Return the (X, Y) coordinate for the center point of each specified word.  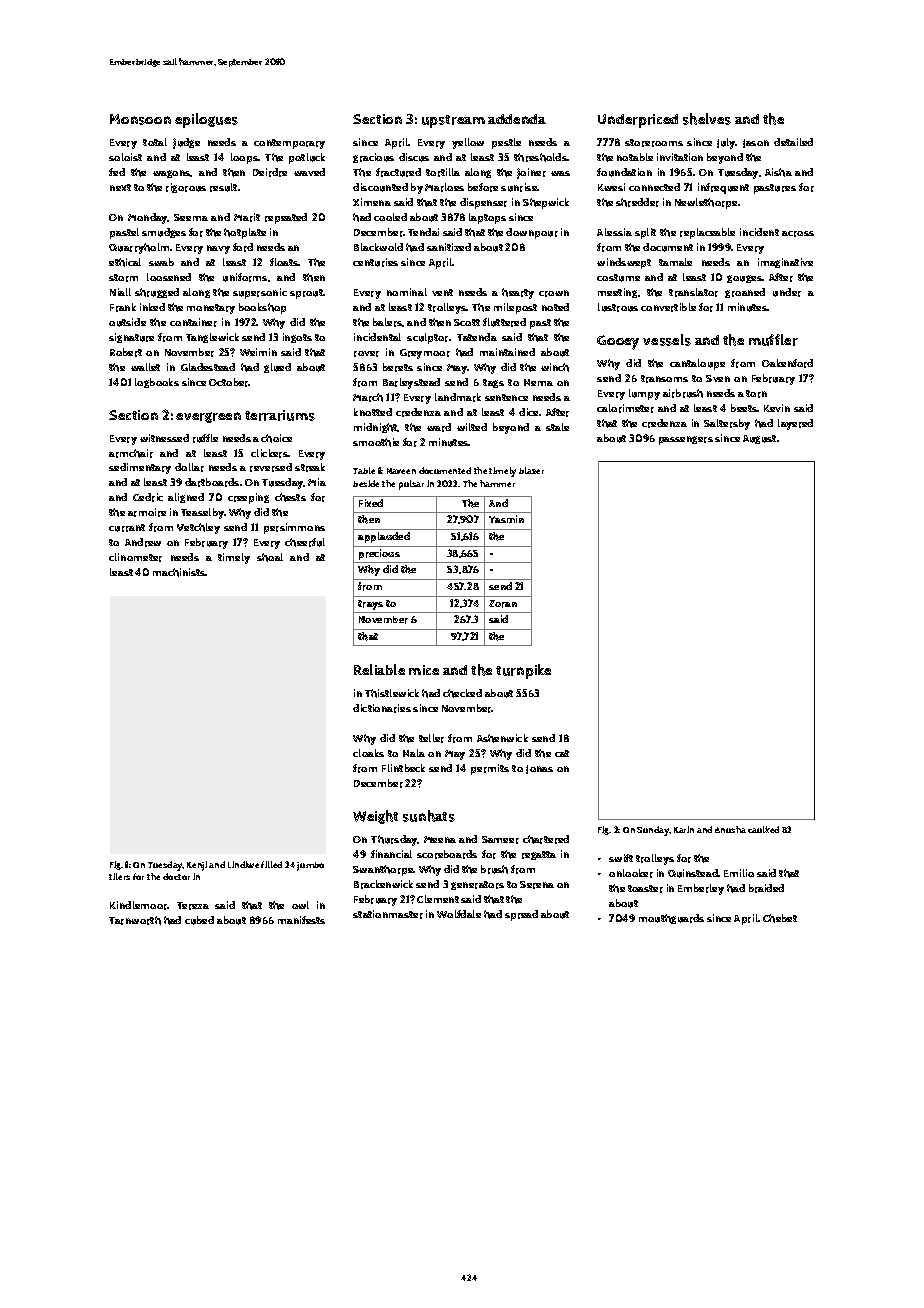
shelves (707, 119)
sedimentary (140, 468)
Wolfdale (459, 914)
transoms (664, 379)
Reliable (379, 669)
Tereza (193, 906)
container (193, 322)
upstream (453, 121)
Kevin (777, 408)
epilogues (206, 120)
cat (562, 753)
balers (388, 322)
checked (462, 693)
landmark (458, 397)
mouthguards (671, 919)
